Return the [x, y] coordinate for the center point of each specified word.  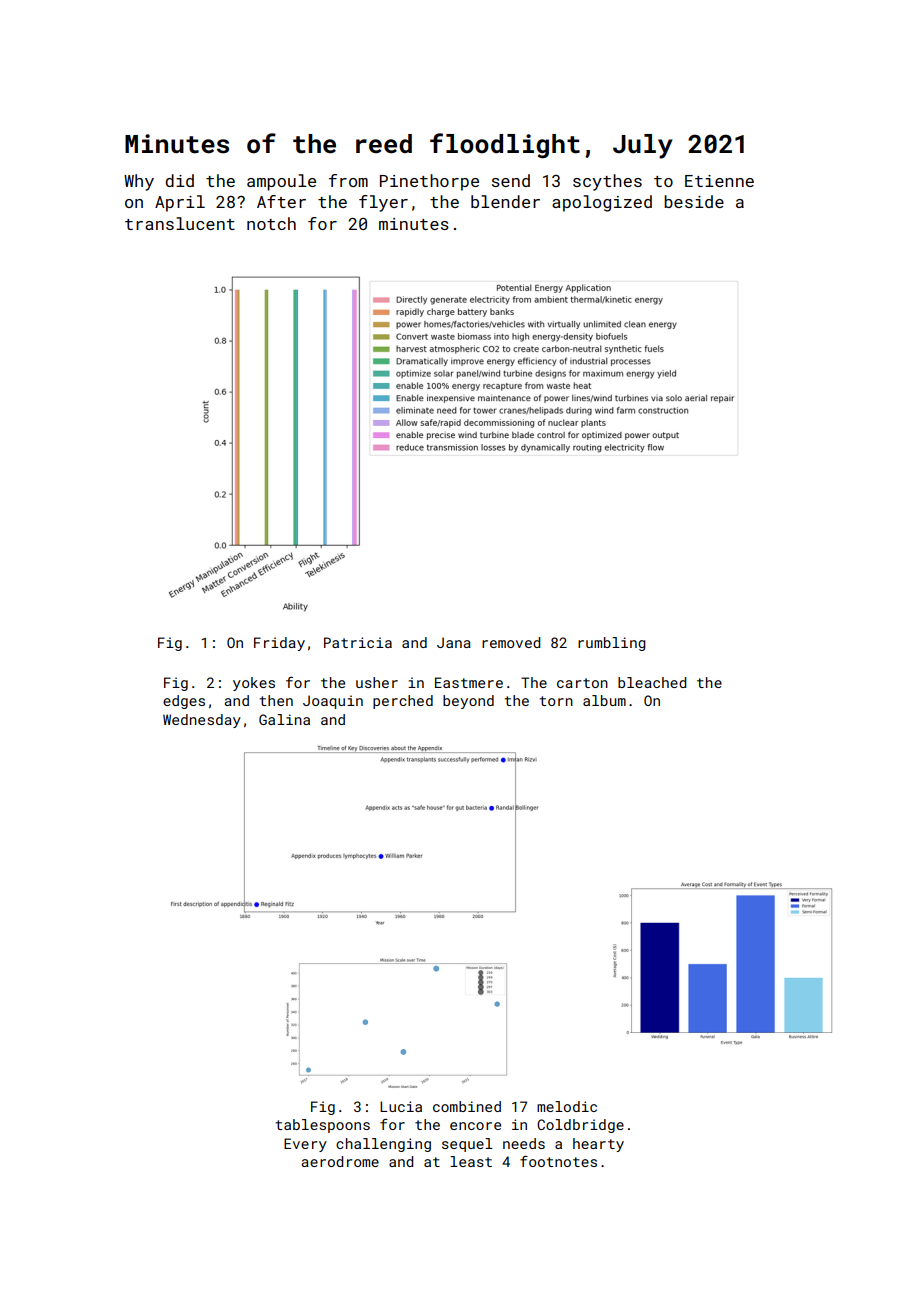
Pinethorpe [429, 182]
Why [139, 182]
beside [694, 201]
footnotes [558, 1161]
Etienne [719, 181]
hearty [598, 1145]
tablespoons [322, 1126]
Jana [454, 642]
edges [184, 702]
